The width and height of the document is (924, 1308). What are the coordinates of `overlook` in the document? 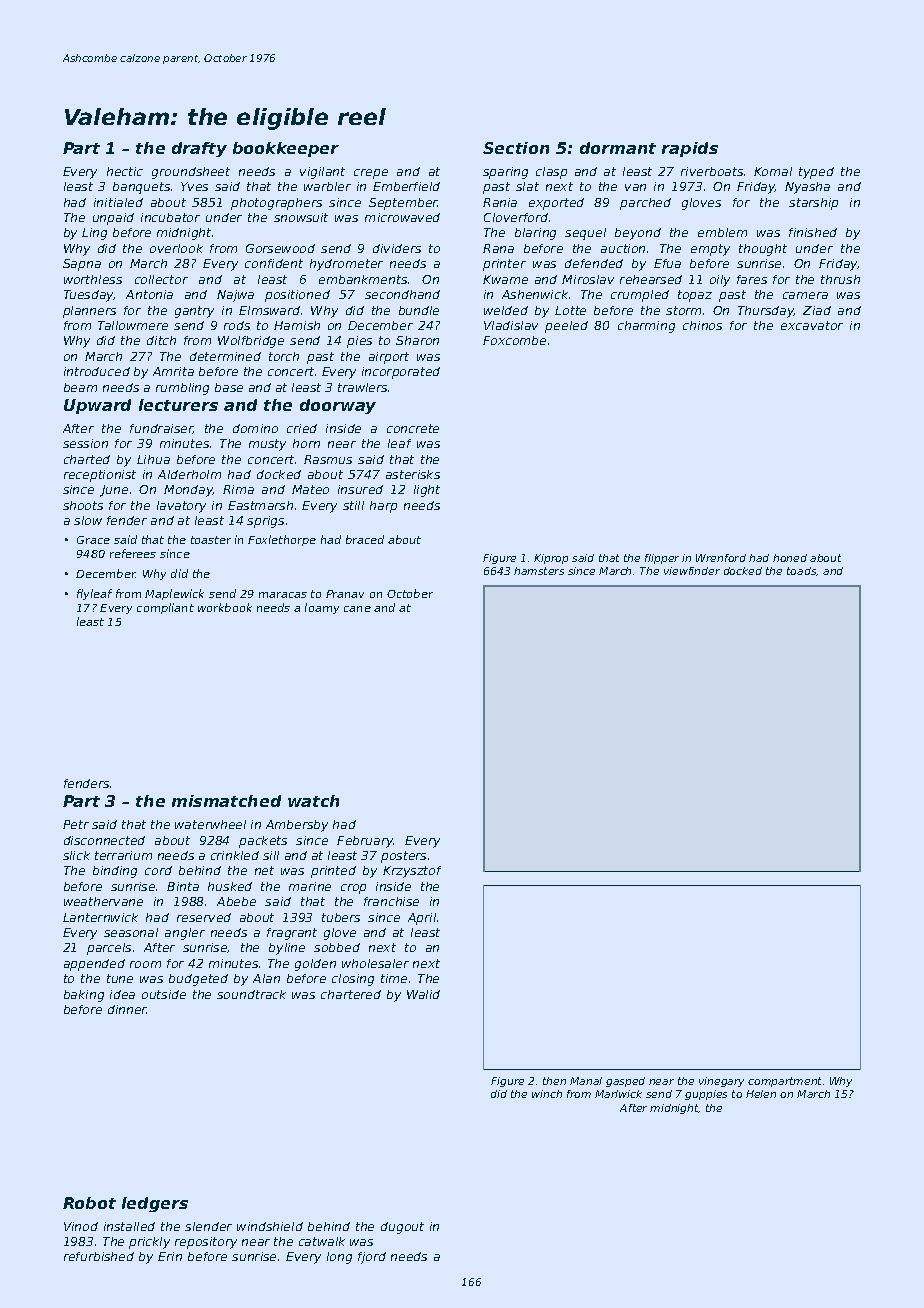 It's located at (176, 248).
